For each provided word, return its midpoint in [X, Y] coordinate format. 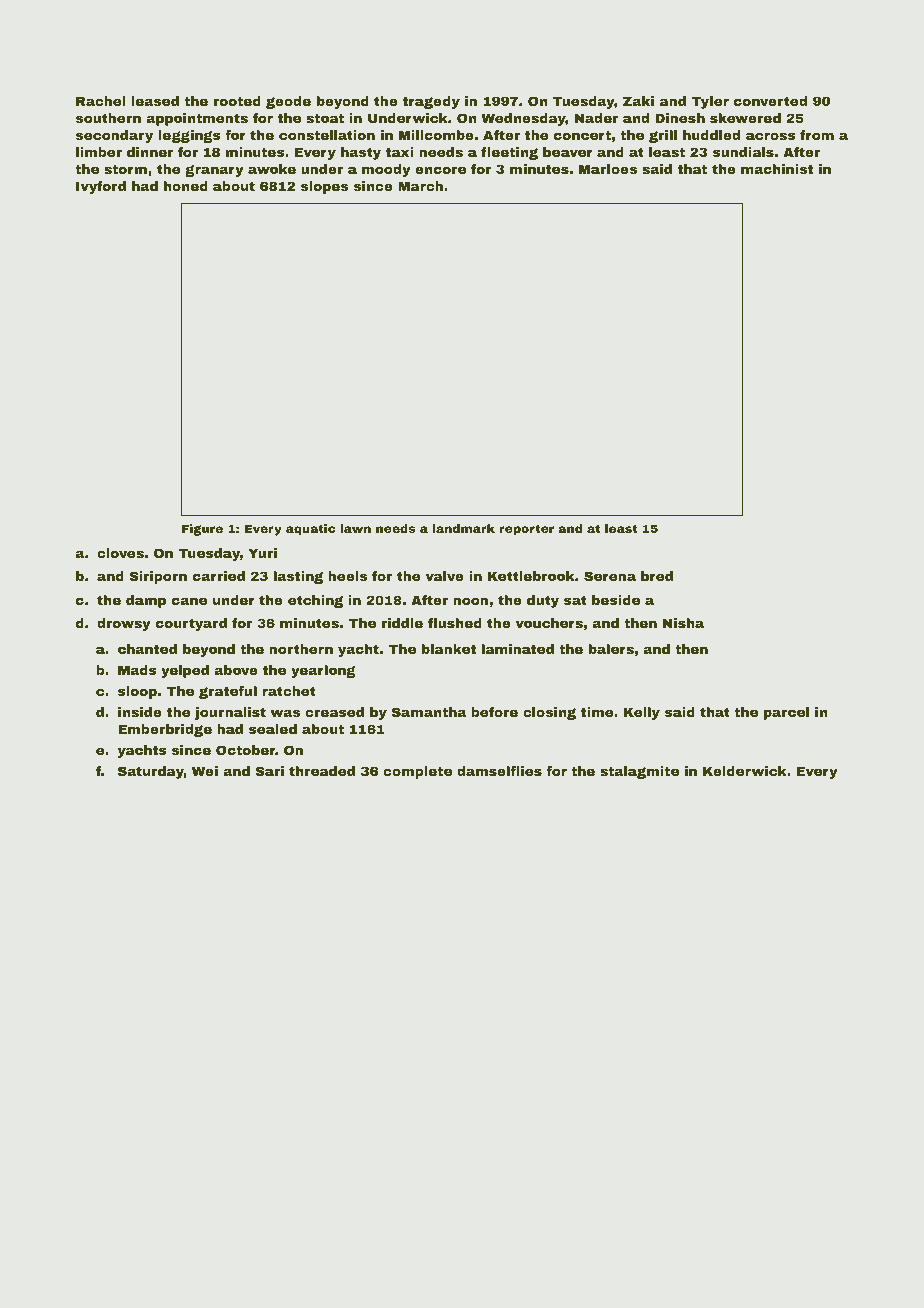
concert [582, 135]
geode [288, 102]
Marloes [608, 169]
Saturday [151, 772]
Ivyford [101, 187]
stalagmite [639, 772]
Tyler [710, 102]
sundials [743, 152]
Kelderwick [744, 771]
